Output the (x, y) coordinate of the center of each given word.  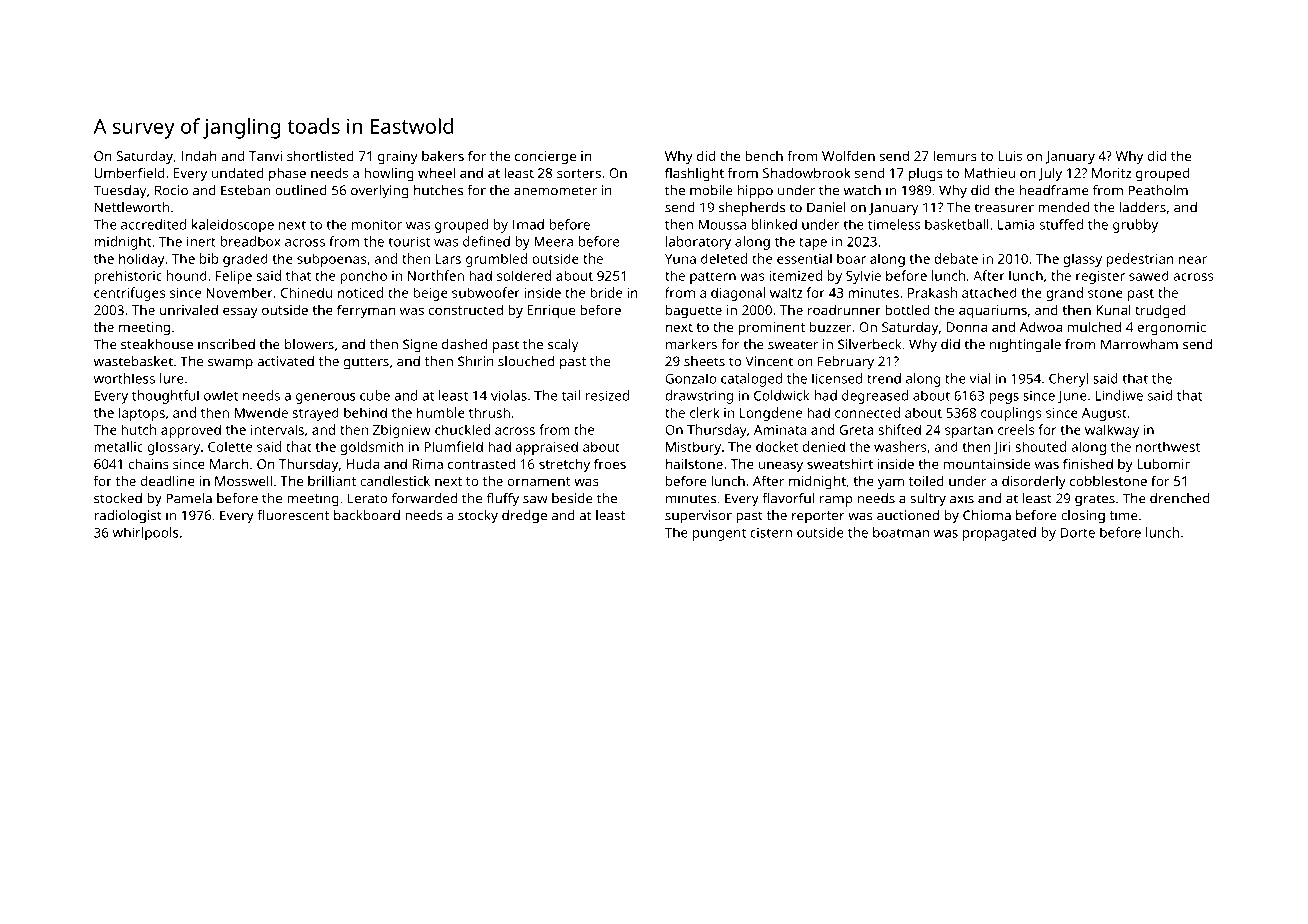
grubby (1135, 226)
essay (240, 312)
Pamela (189, 498)
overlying (379, 192)
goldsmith (372, 448)
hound (187, 275)
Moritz (1112, 173)
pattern (713, 278)
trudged (1160, 311)
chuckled (462, 429)
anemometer (555, 191)
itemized (795, 275)
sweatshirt (840, 463)
